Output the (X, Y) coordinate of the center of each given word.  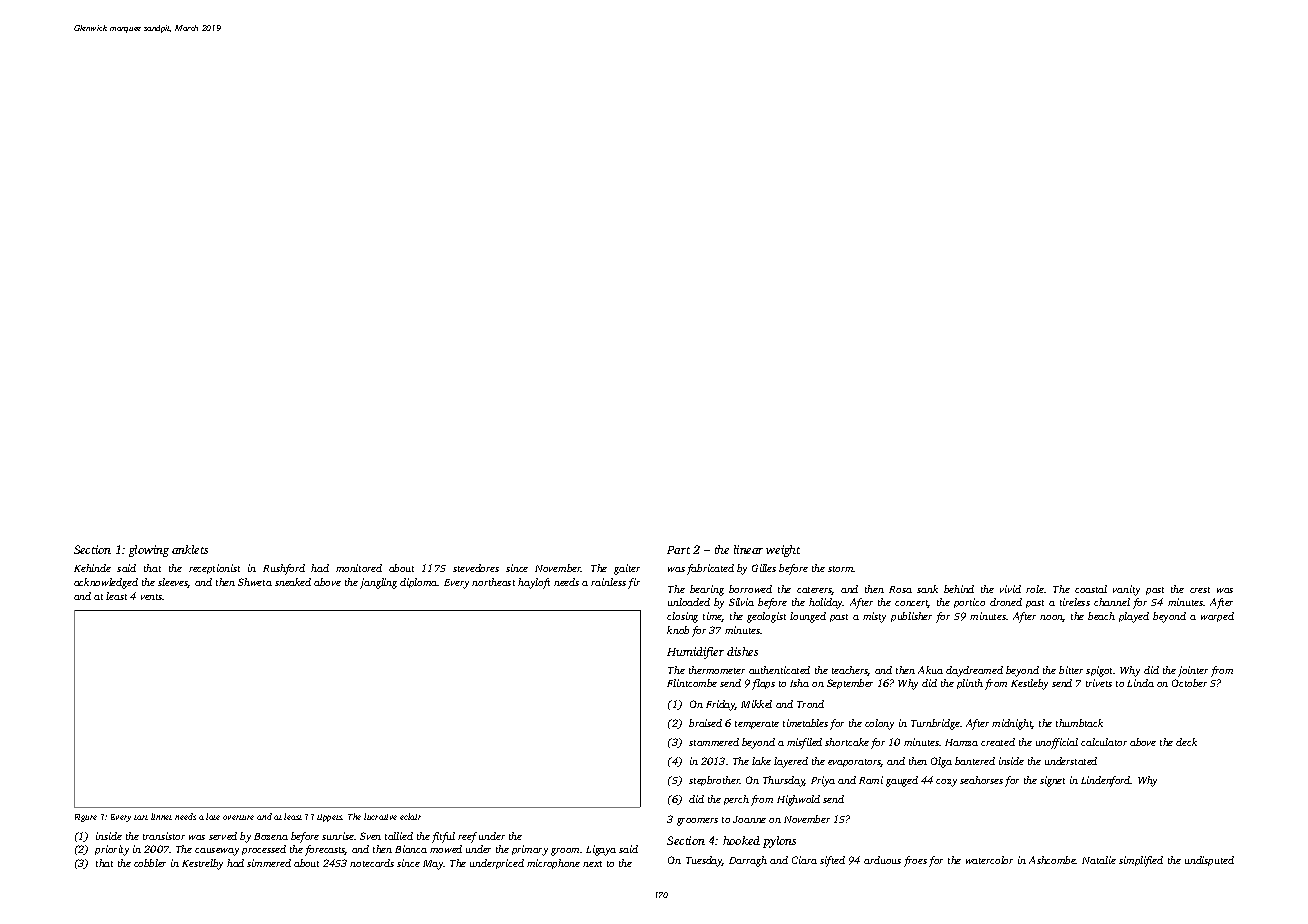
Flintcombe (692, 683)
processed (264, 850)
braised (705, 723)
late (213, 816)
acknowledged (106, 583)
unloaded (689, 602)
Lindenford (1106, 781)
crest (1200, 590)
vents (152, 597)
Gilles (764, 568)
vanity (1126, 590)
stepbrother (714, 781)
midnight (1012, 724)
